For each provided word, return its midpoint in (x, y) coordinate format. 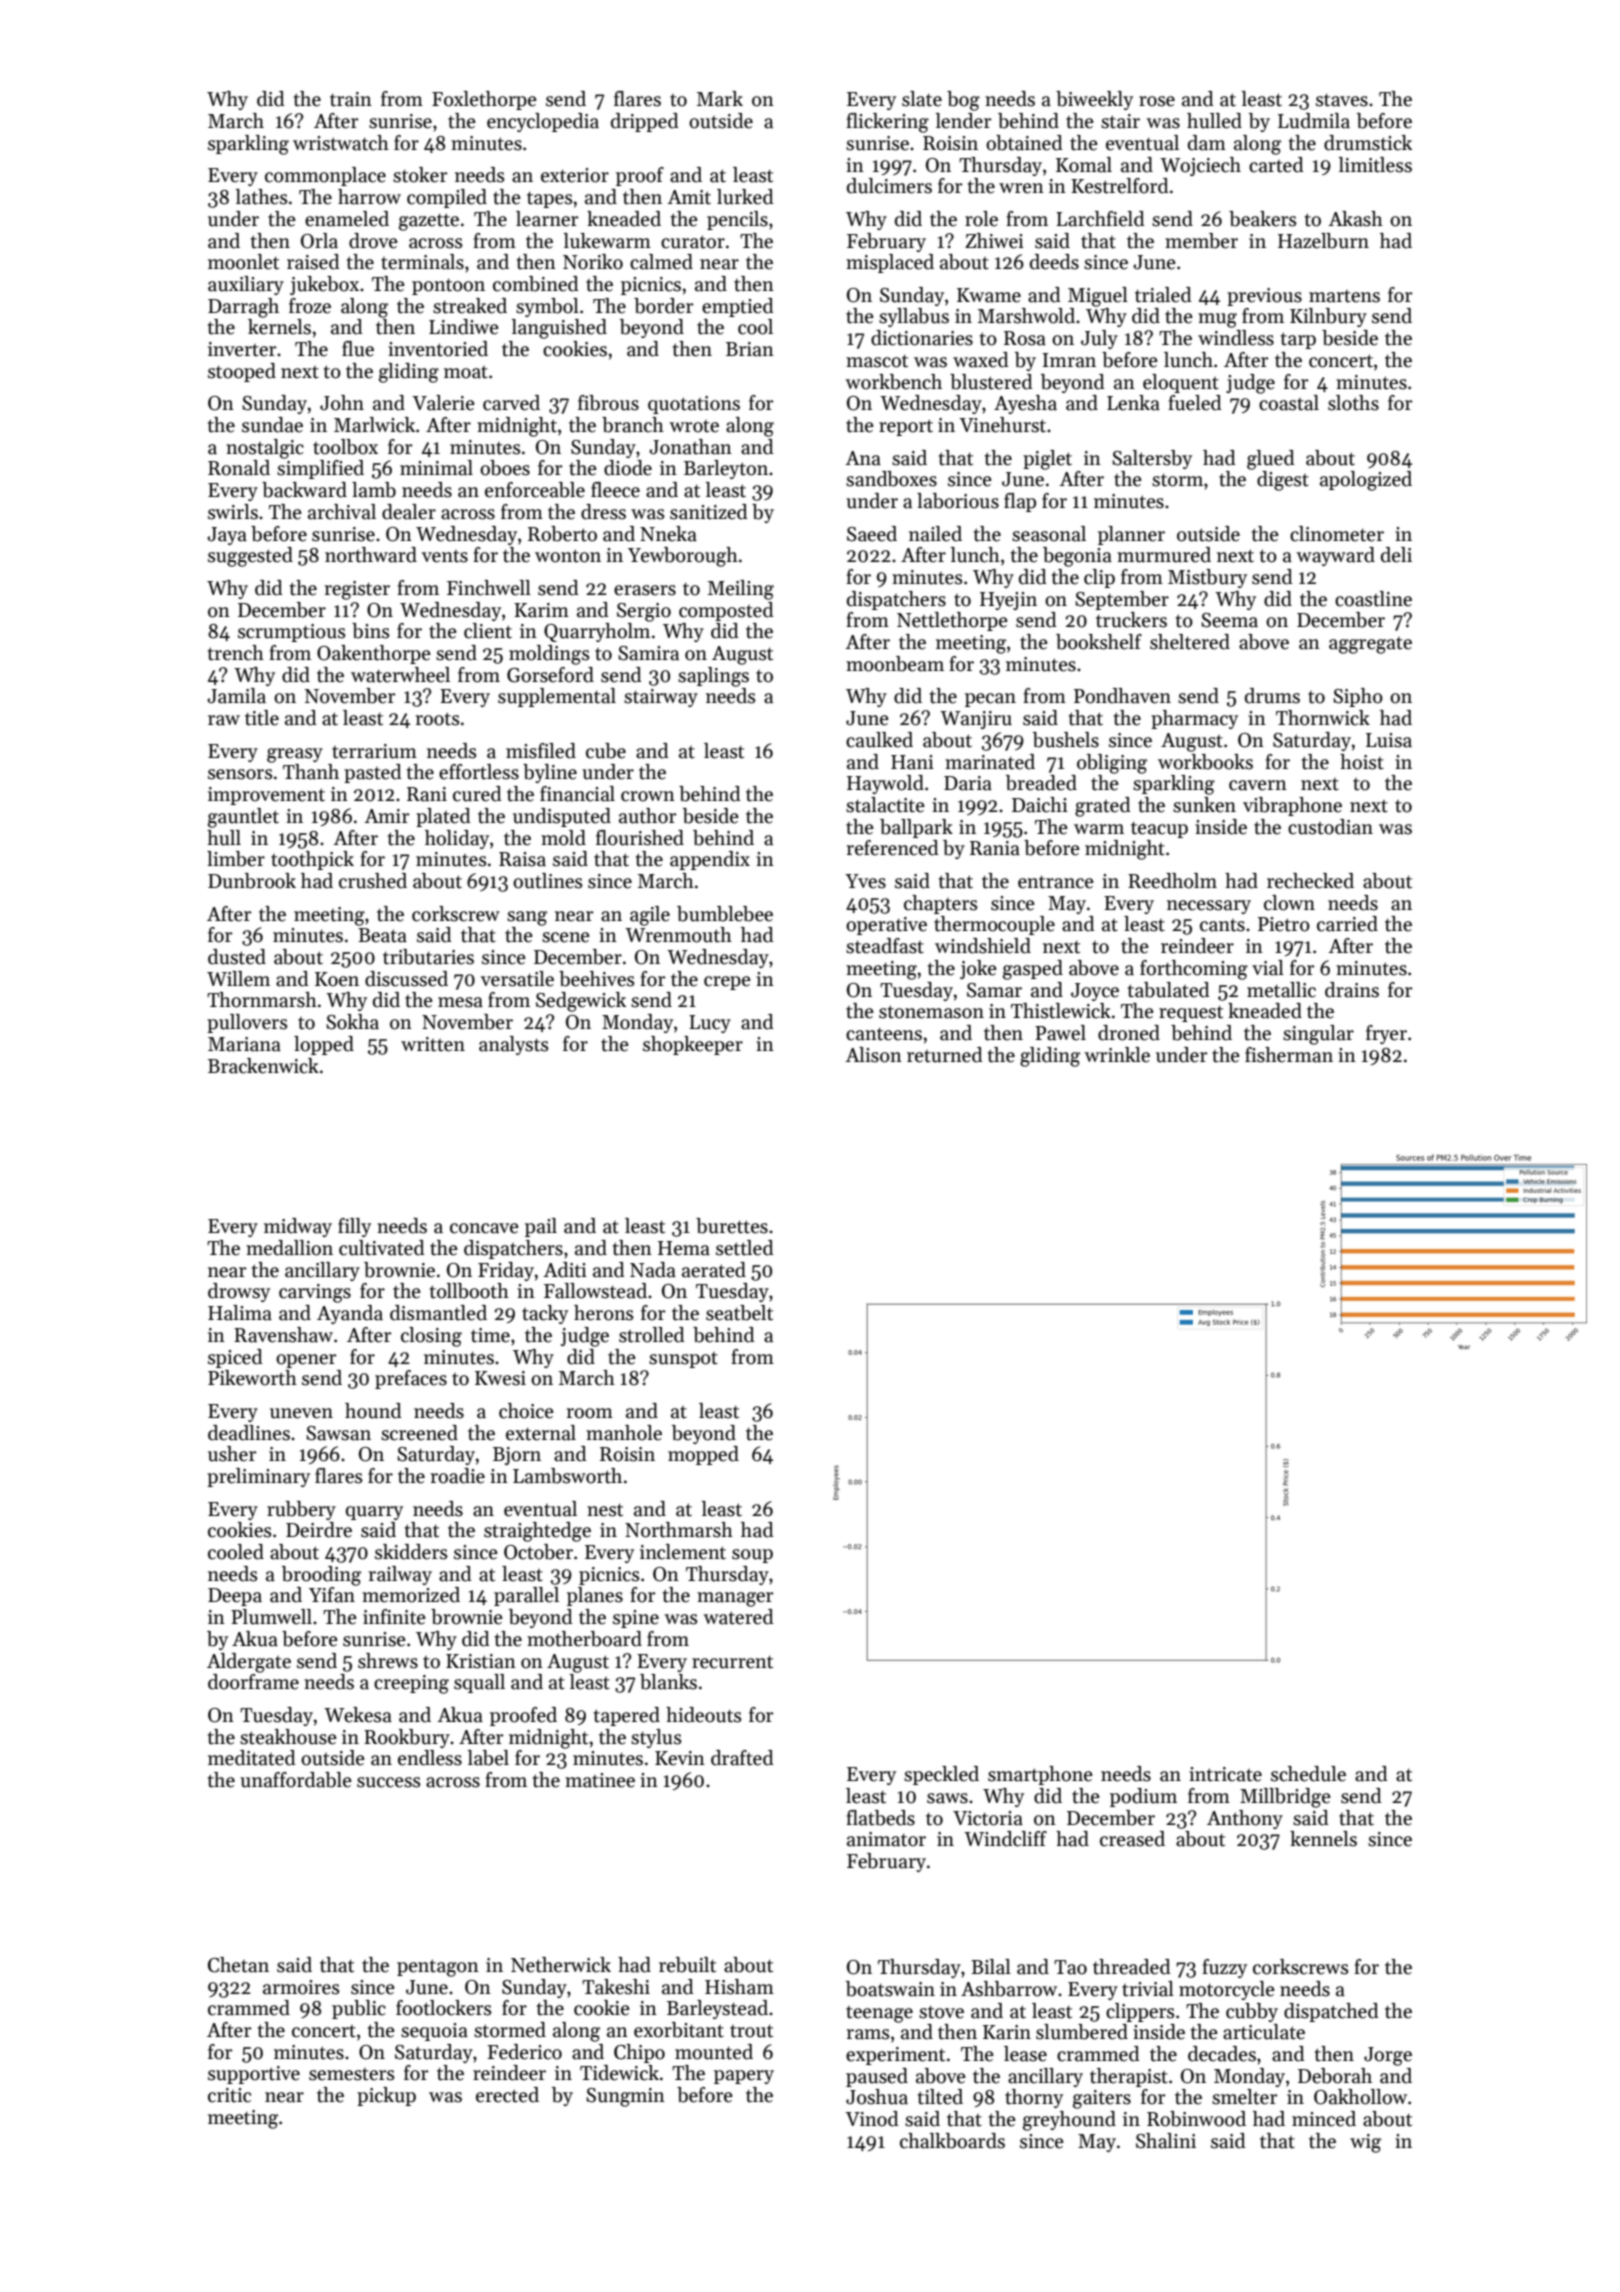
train (351, 99)
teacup (1159, 829)
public (359, 2009)
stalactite (885, 805)
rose (1157, 101)
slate (922, 99)
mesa (460, 1002)
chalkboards (952, 2141)
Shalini (1166, 2141)
